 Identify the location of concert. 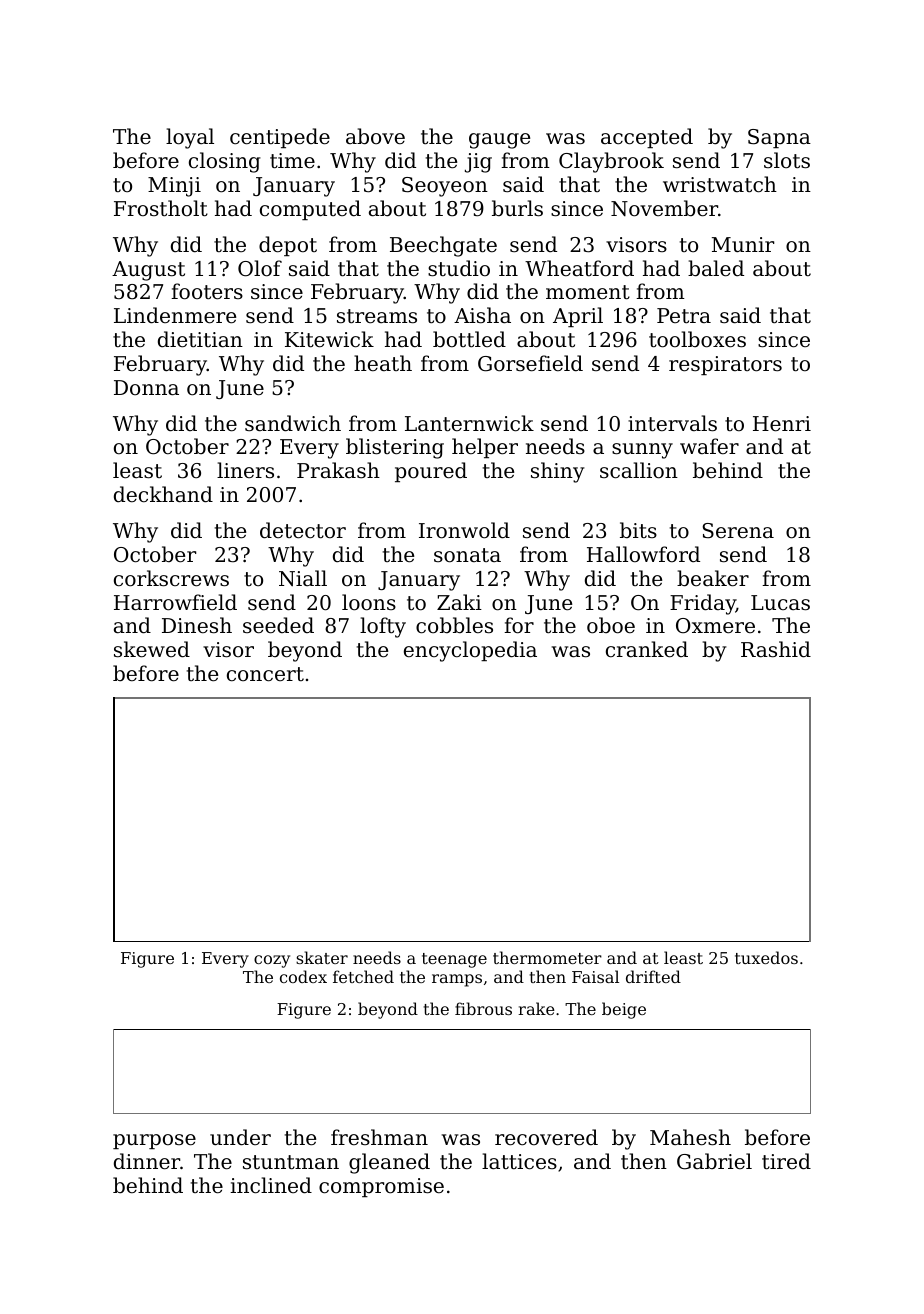
(265, 674).
